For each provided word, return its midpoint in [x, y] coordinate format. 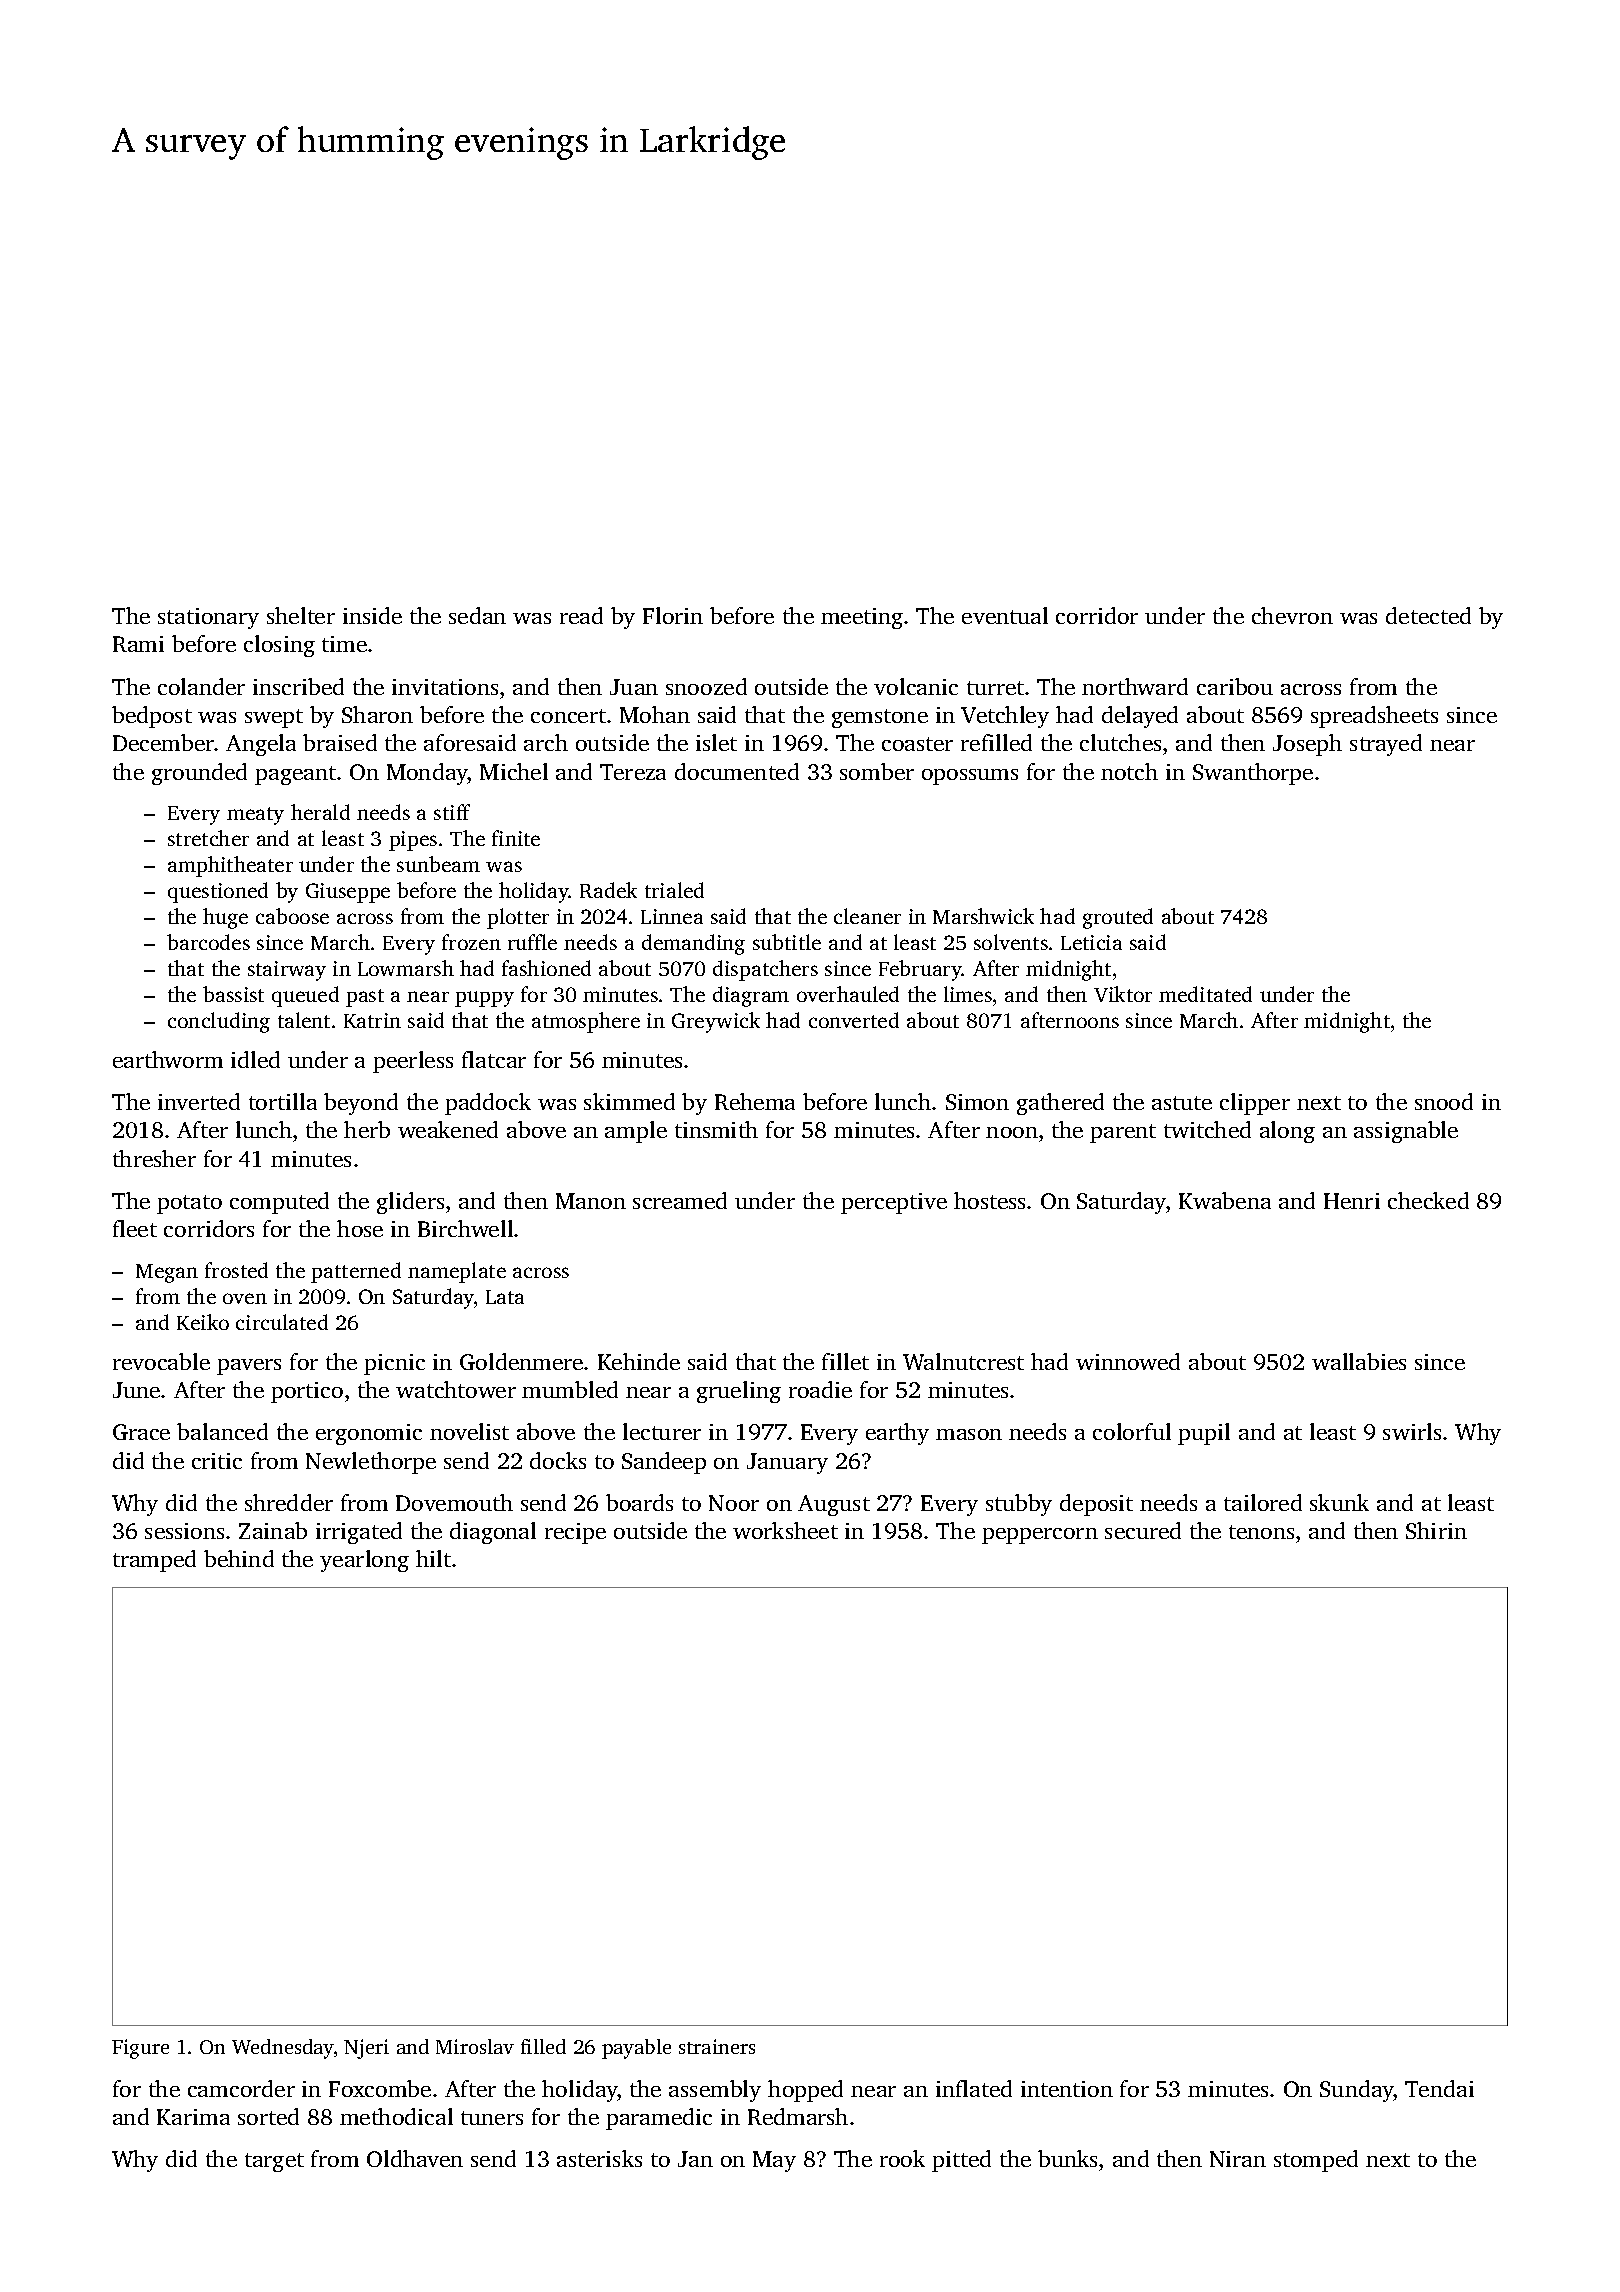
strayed [1386, 745]
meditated [1205, 994]
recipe [575, 1533]
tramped [154, 1561]
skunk [1339, 1502]
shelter [301, 615]
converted [854, 1020]
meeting [862, 618]
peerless [413, 1062]
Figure [140, 2049]
